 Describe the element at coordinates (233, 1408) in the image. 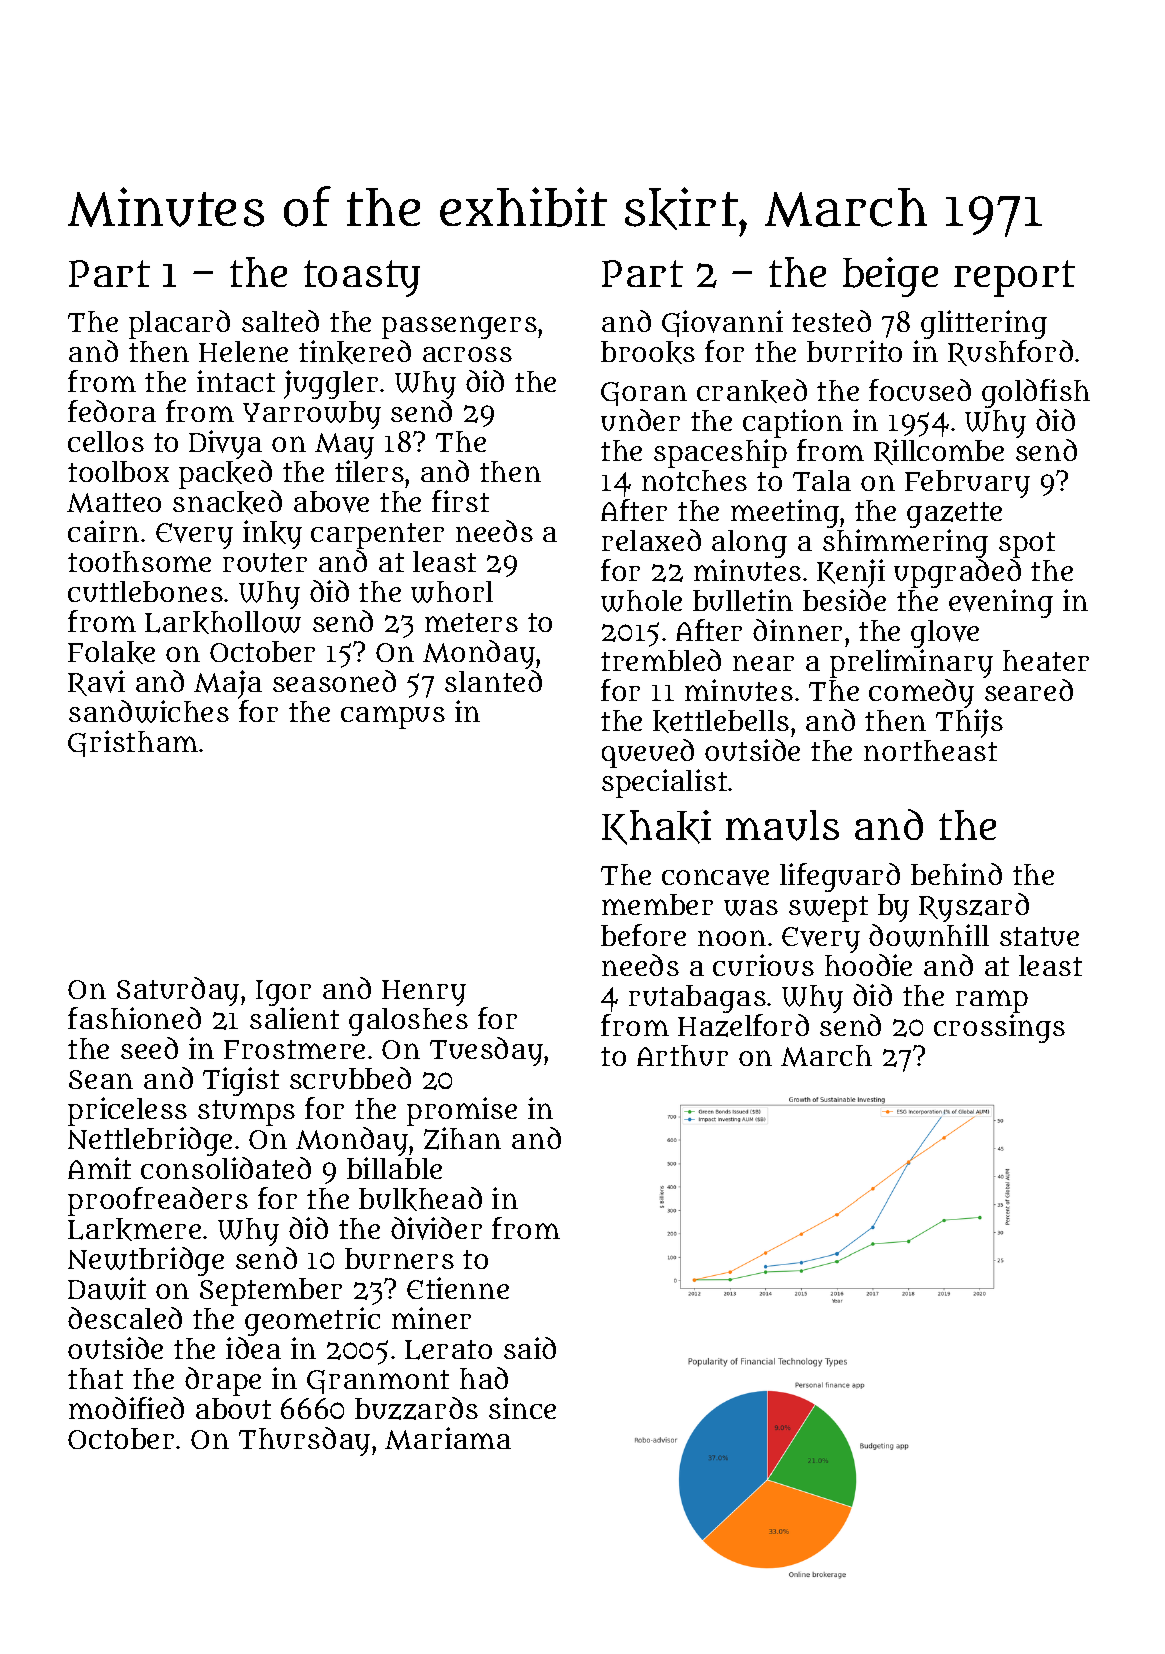

I see `about` at that location.
